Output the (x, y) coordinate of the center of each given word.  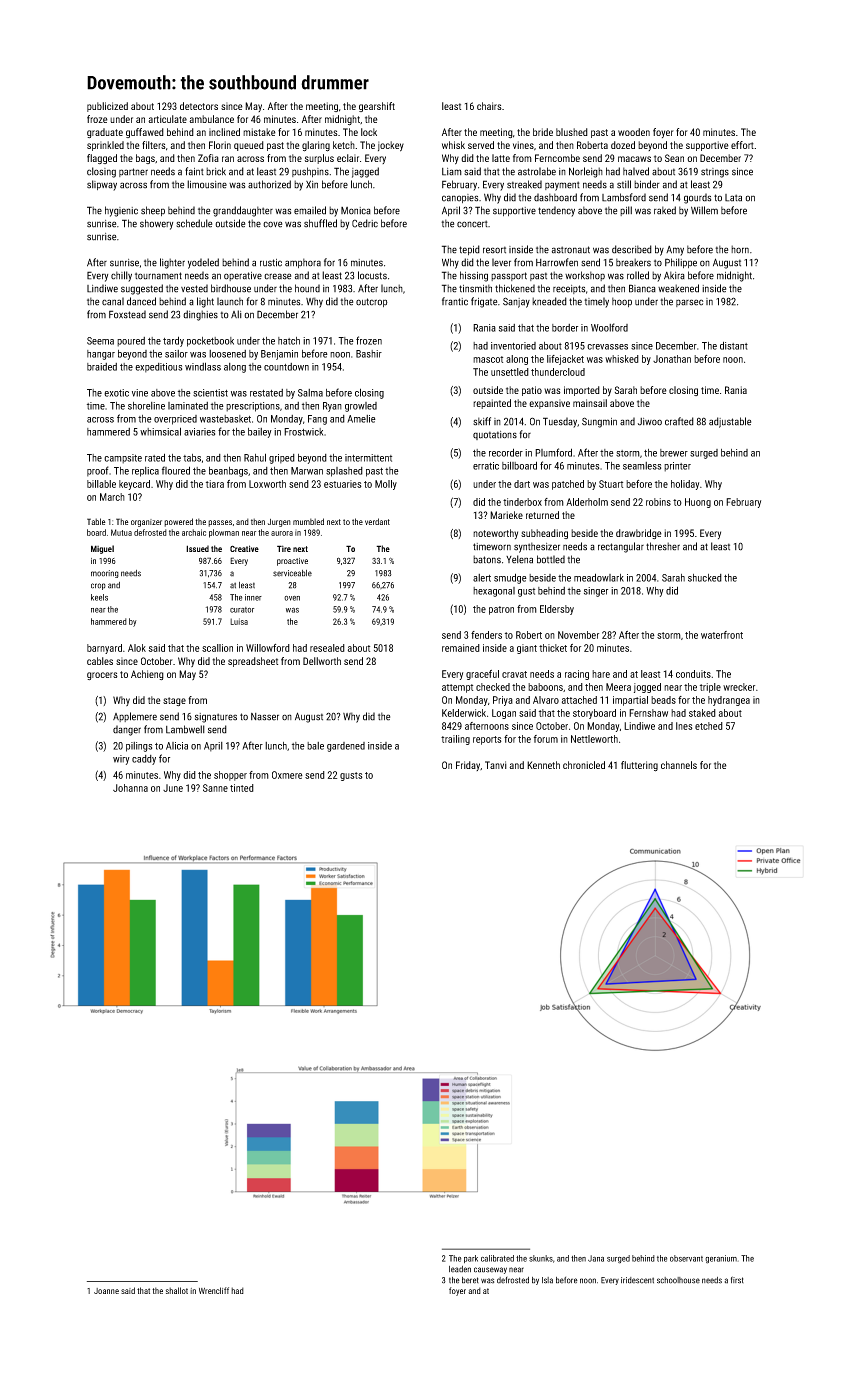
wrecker (739, 687)
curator (242, 610)
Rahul (255, 457)
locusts (372, 275)
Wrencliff (214, 1290)
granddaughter (243, 211)
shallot (177, 1290)
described (632, 249)
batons (487, 559)
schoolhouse (678, 1280)
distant (734, 345)
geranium (721, 1259)
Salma (310, 393)
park (471, 1259)
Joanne (106, 1291)
